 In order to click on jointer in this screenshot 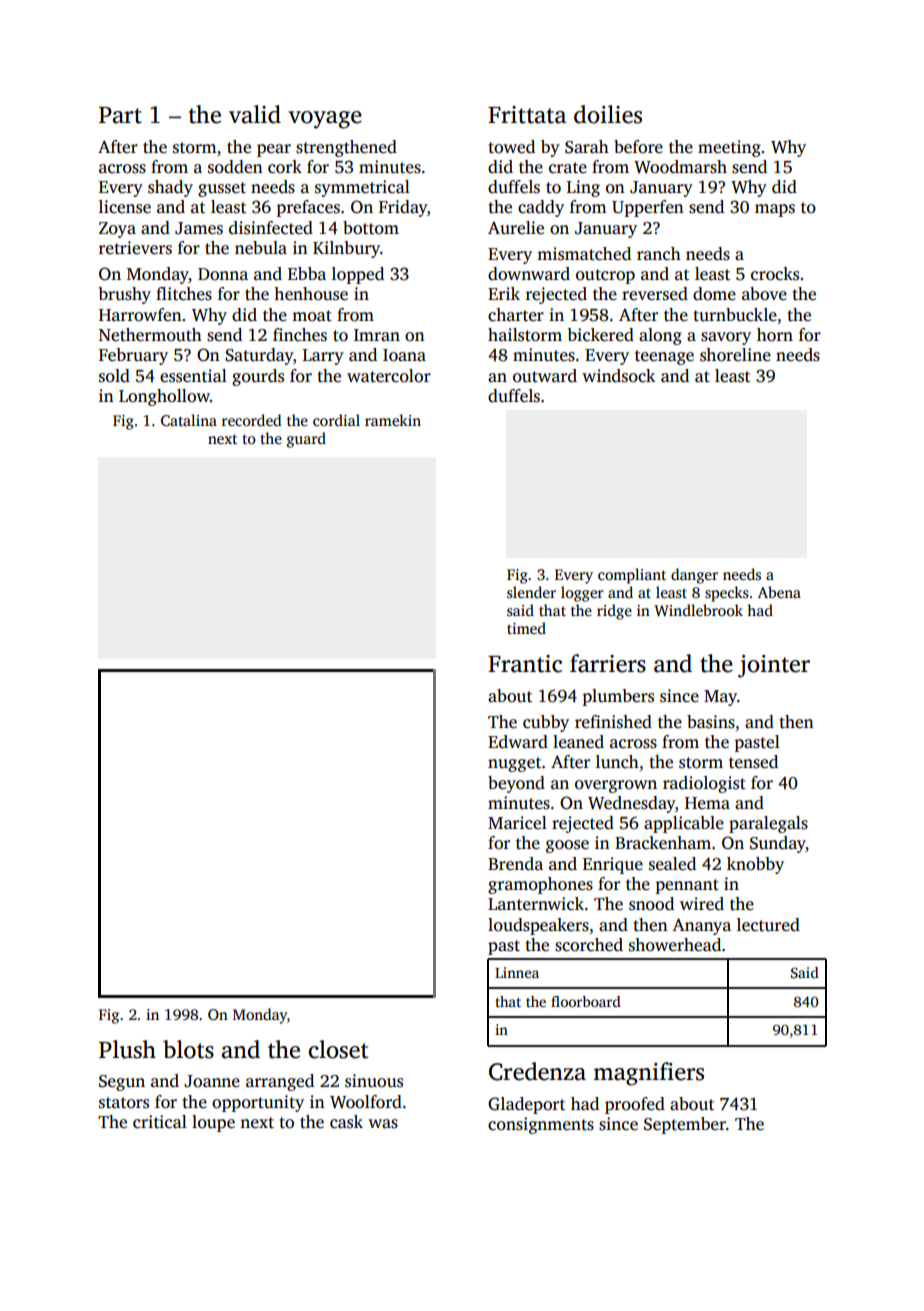, I will do `click(774, 666)`.
